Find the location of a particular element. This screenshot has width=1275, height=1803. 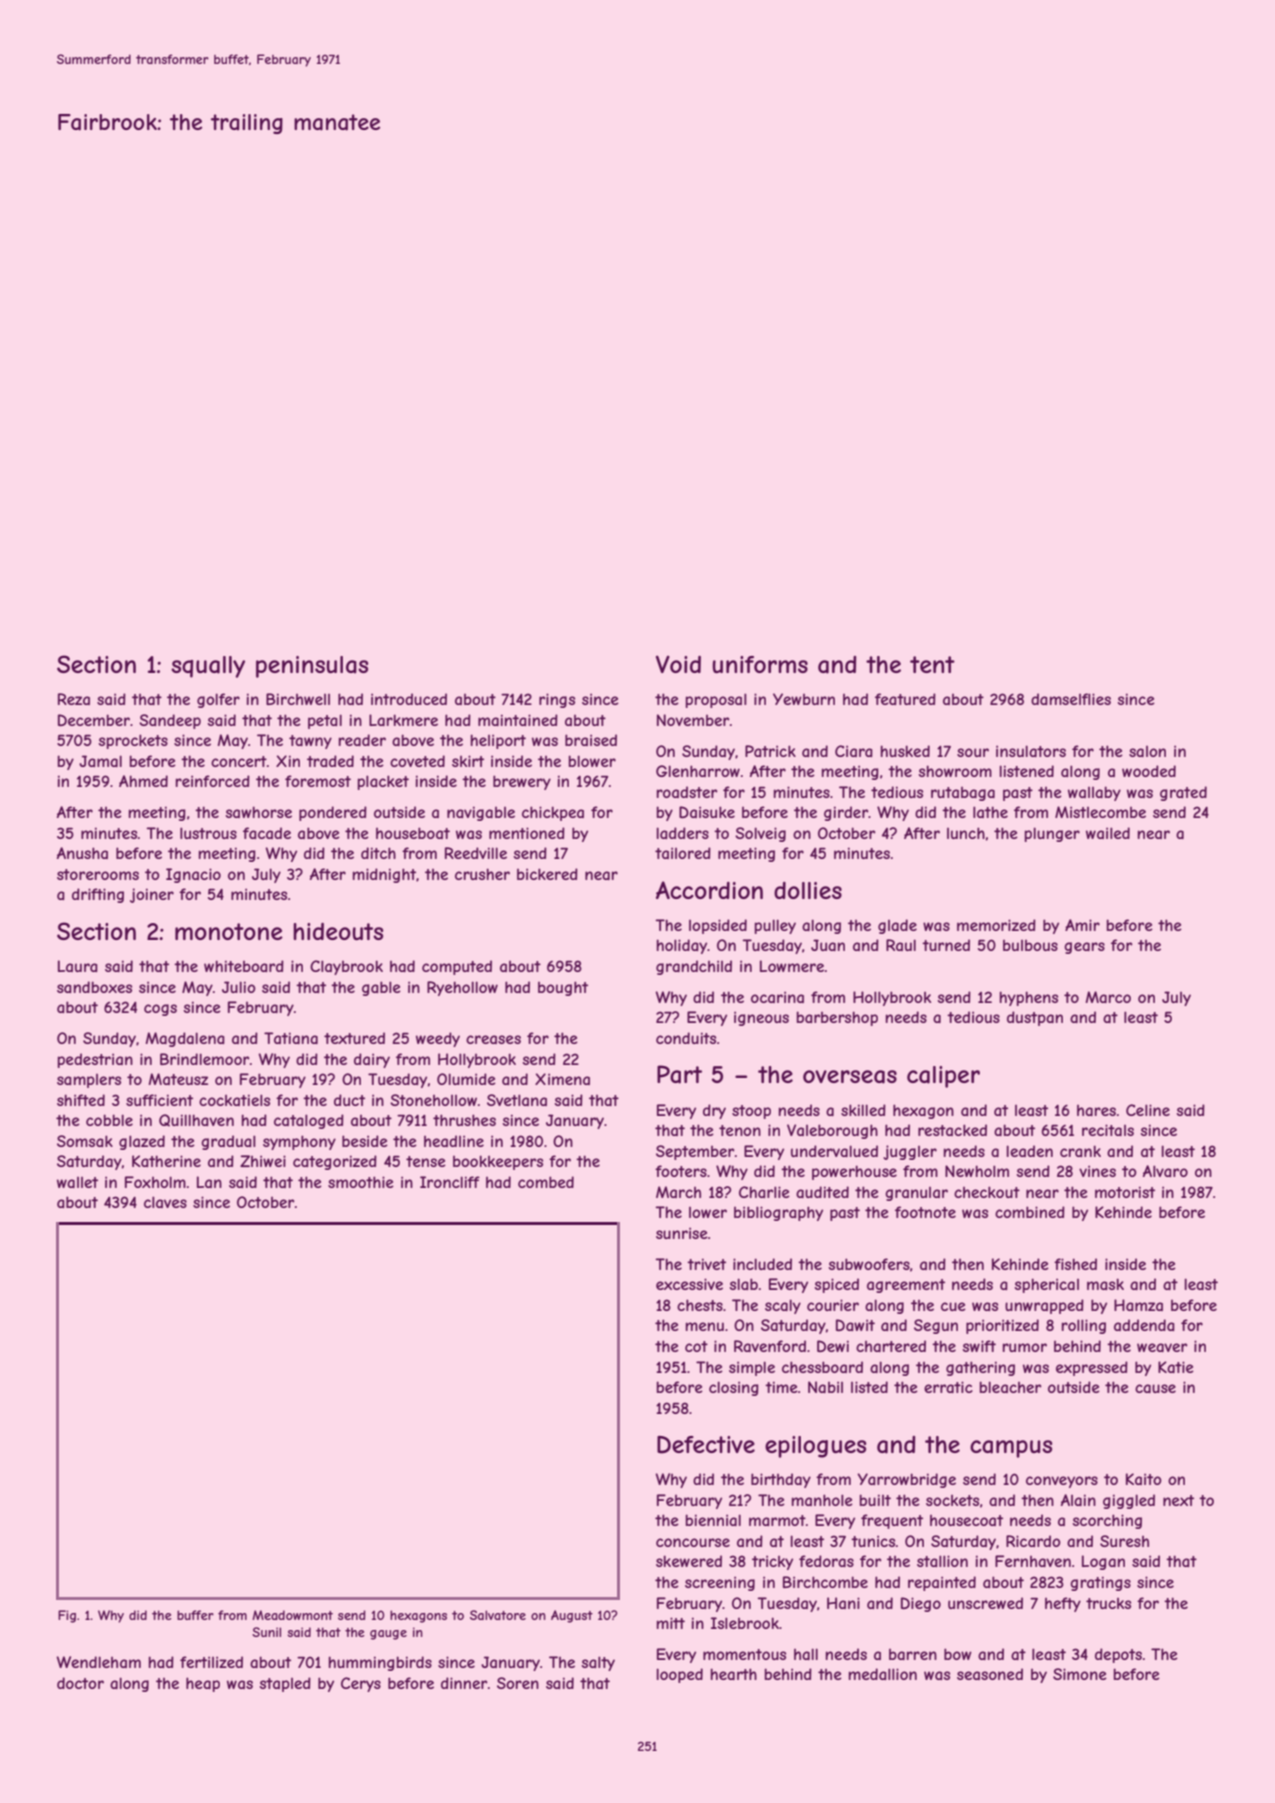

claves is located at coordinates (165, 1202).
